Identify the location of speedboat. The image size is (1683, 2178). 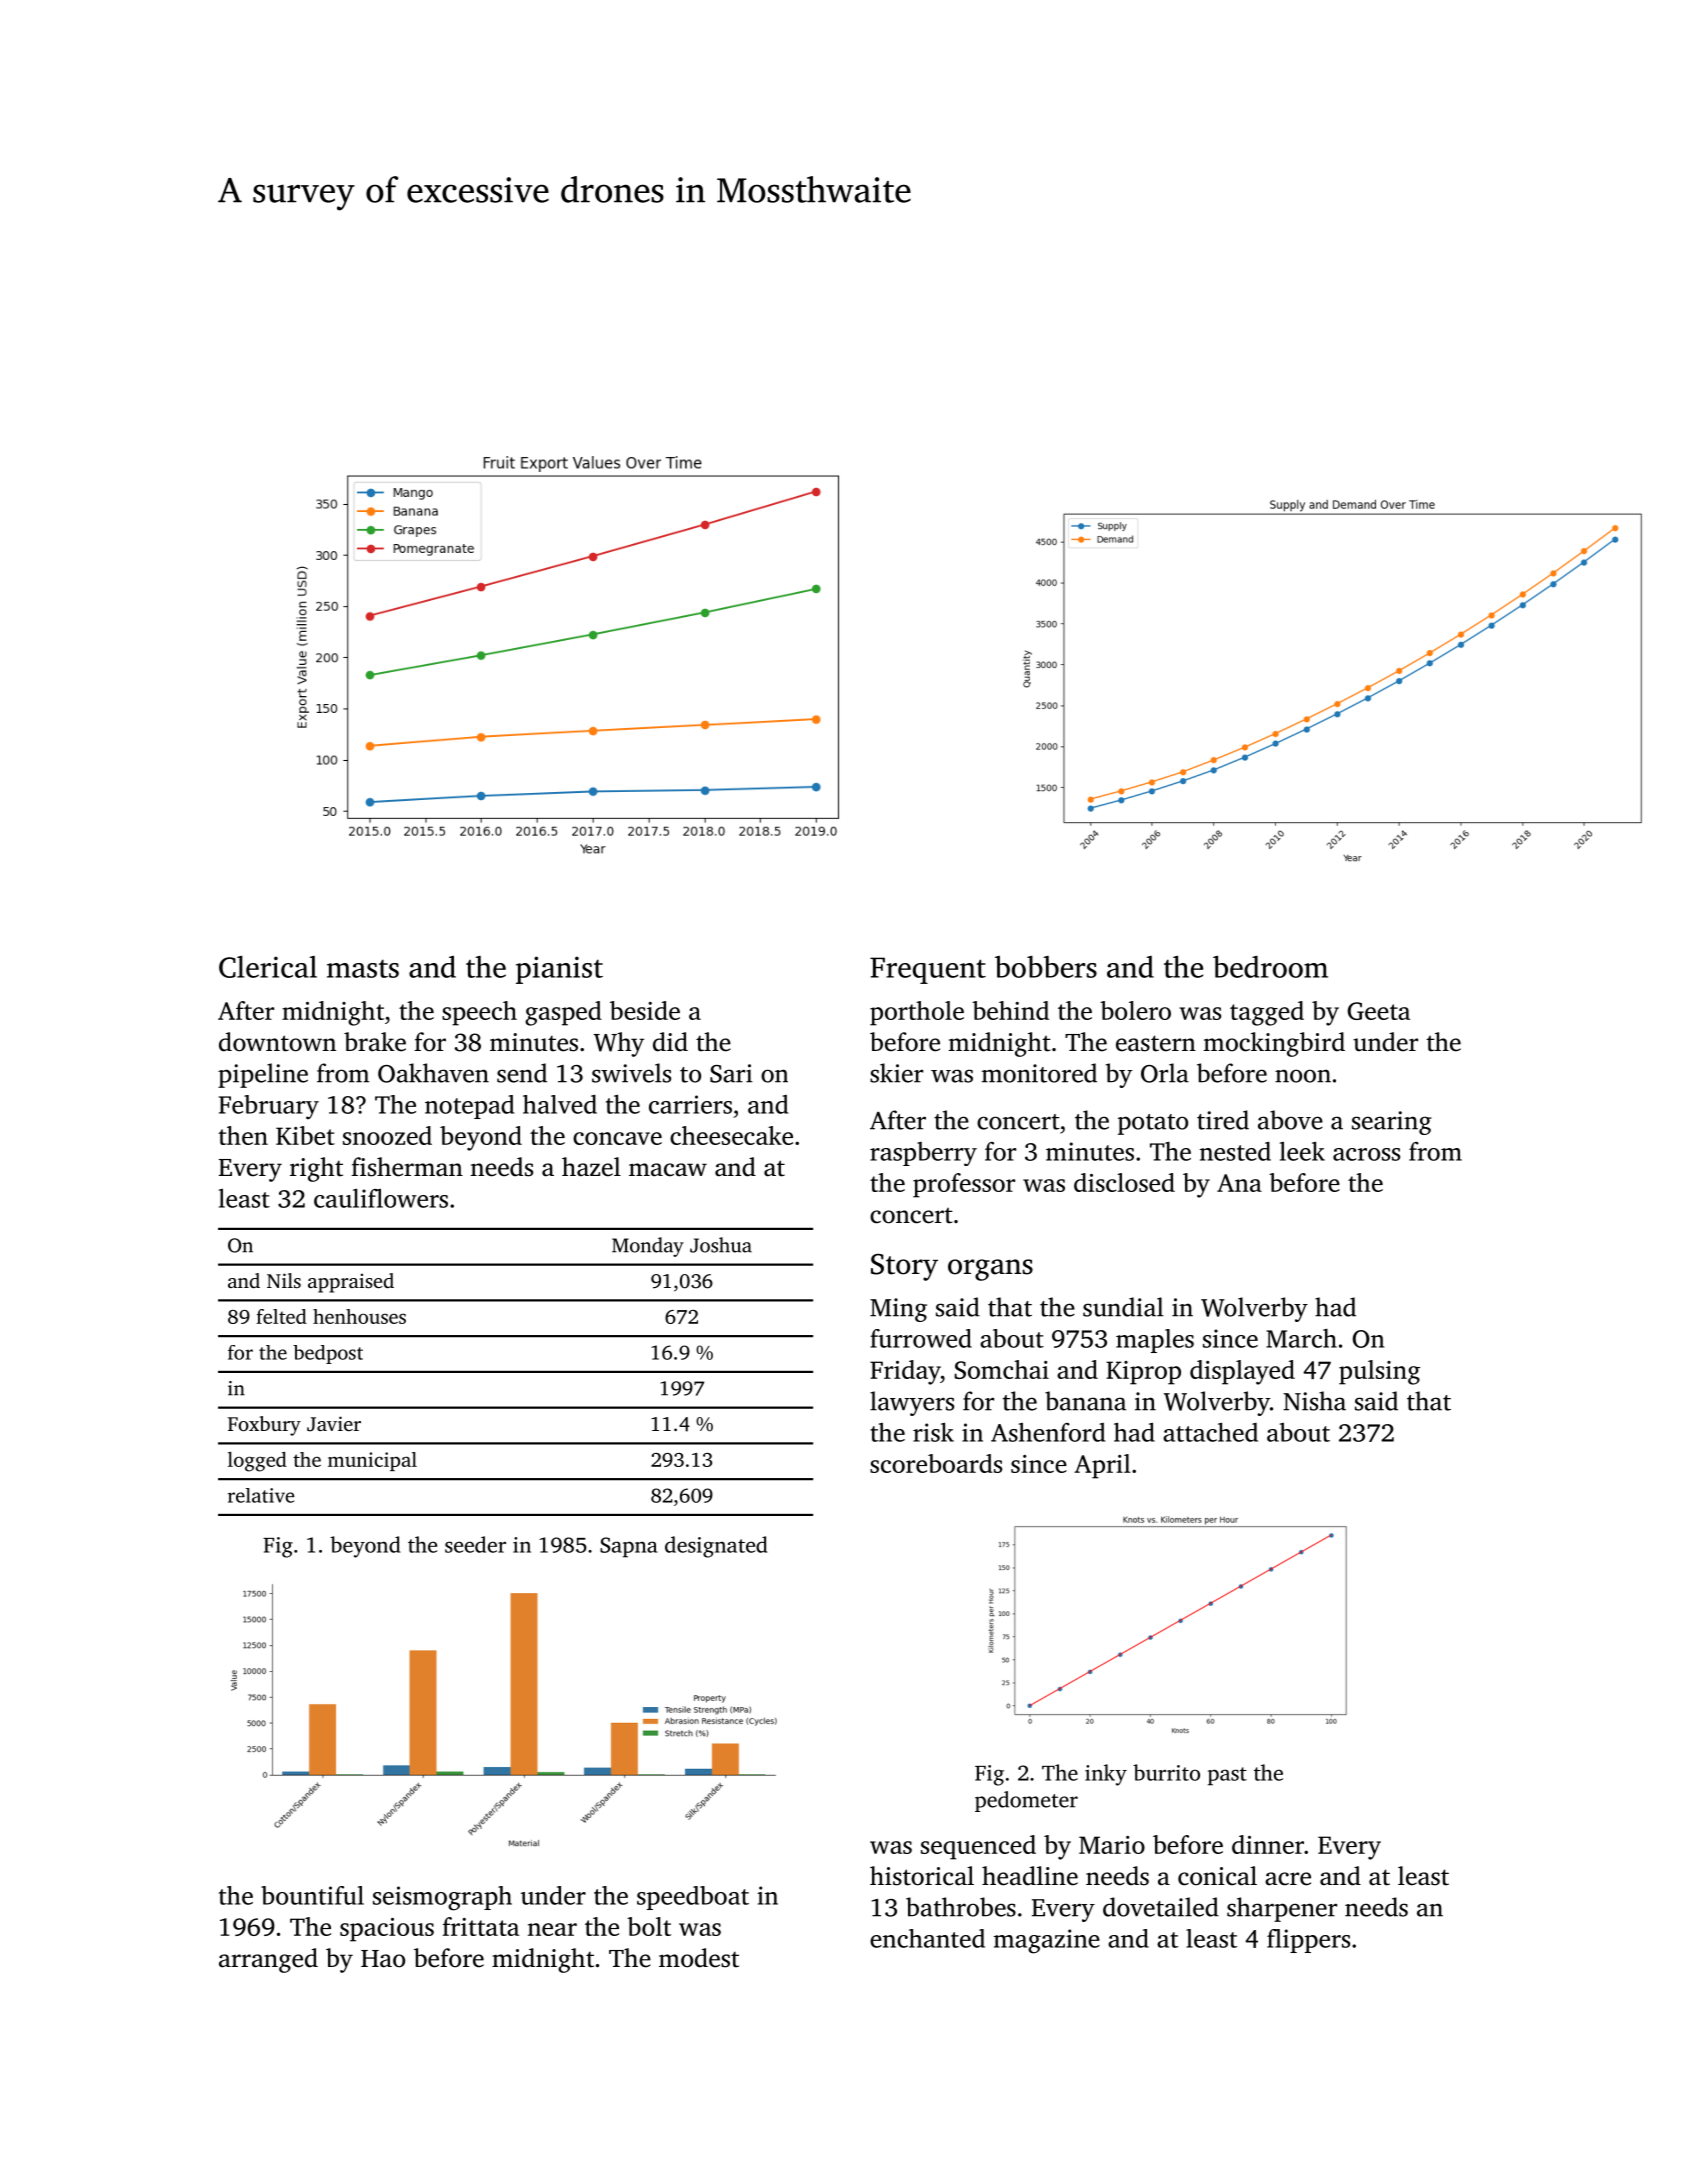
(693, 1898).
